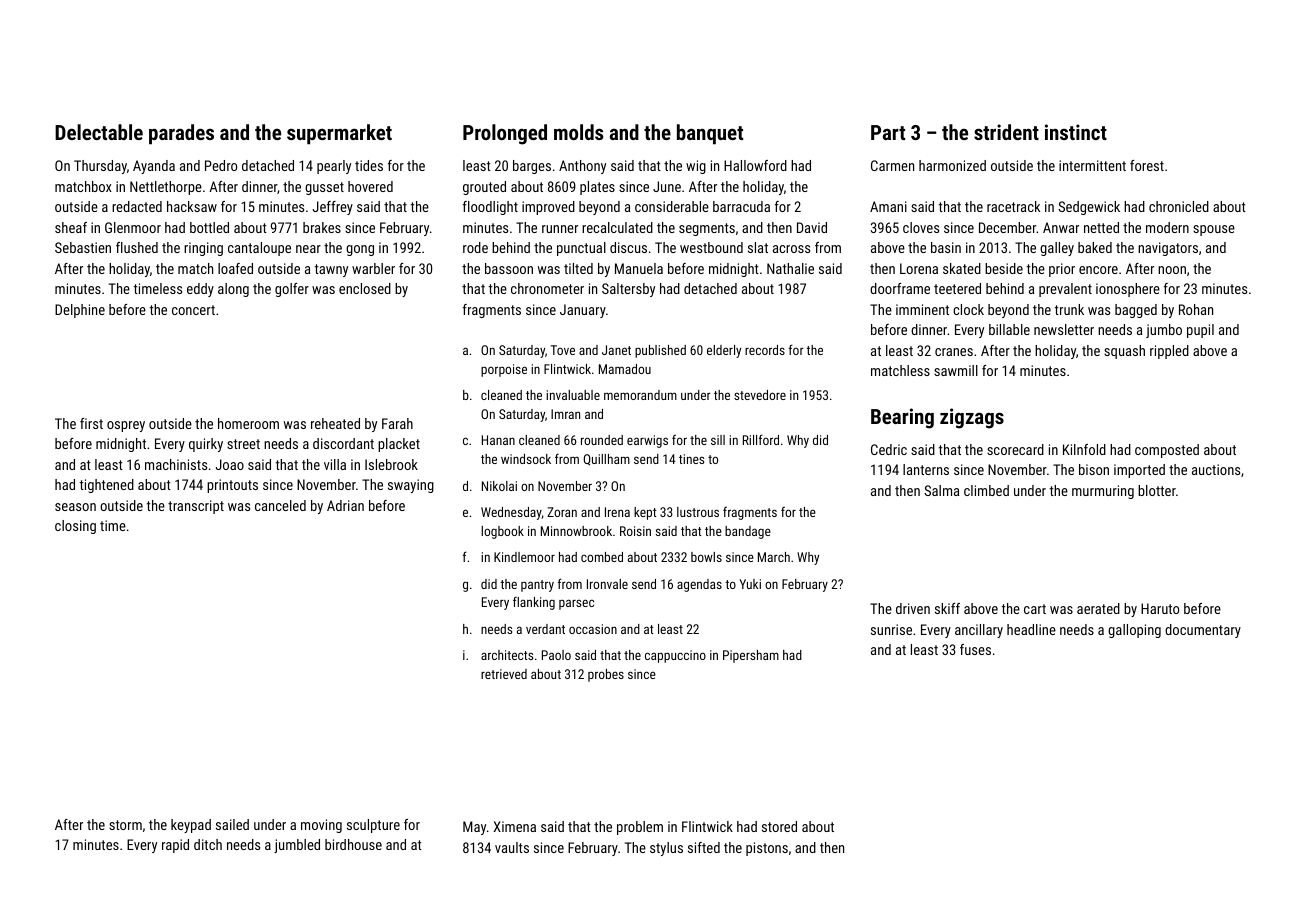 This screenshot has width=1308, height=924. Describe the element at coordinates (175, 846) in the screenshot. I see `rapid` at that location.
